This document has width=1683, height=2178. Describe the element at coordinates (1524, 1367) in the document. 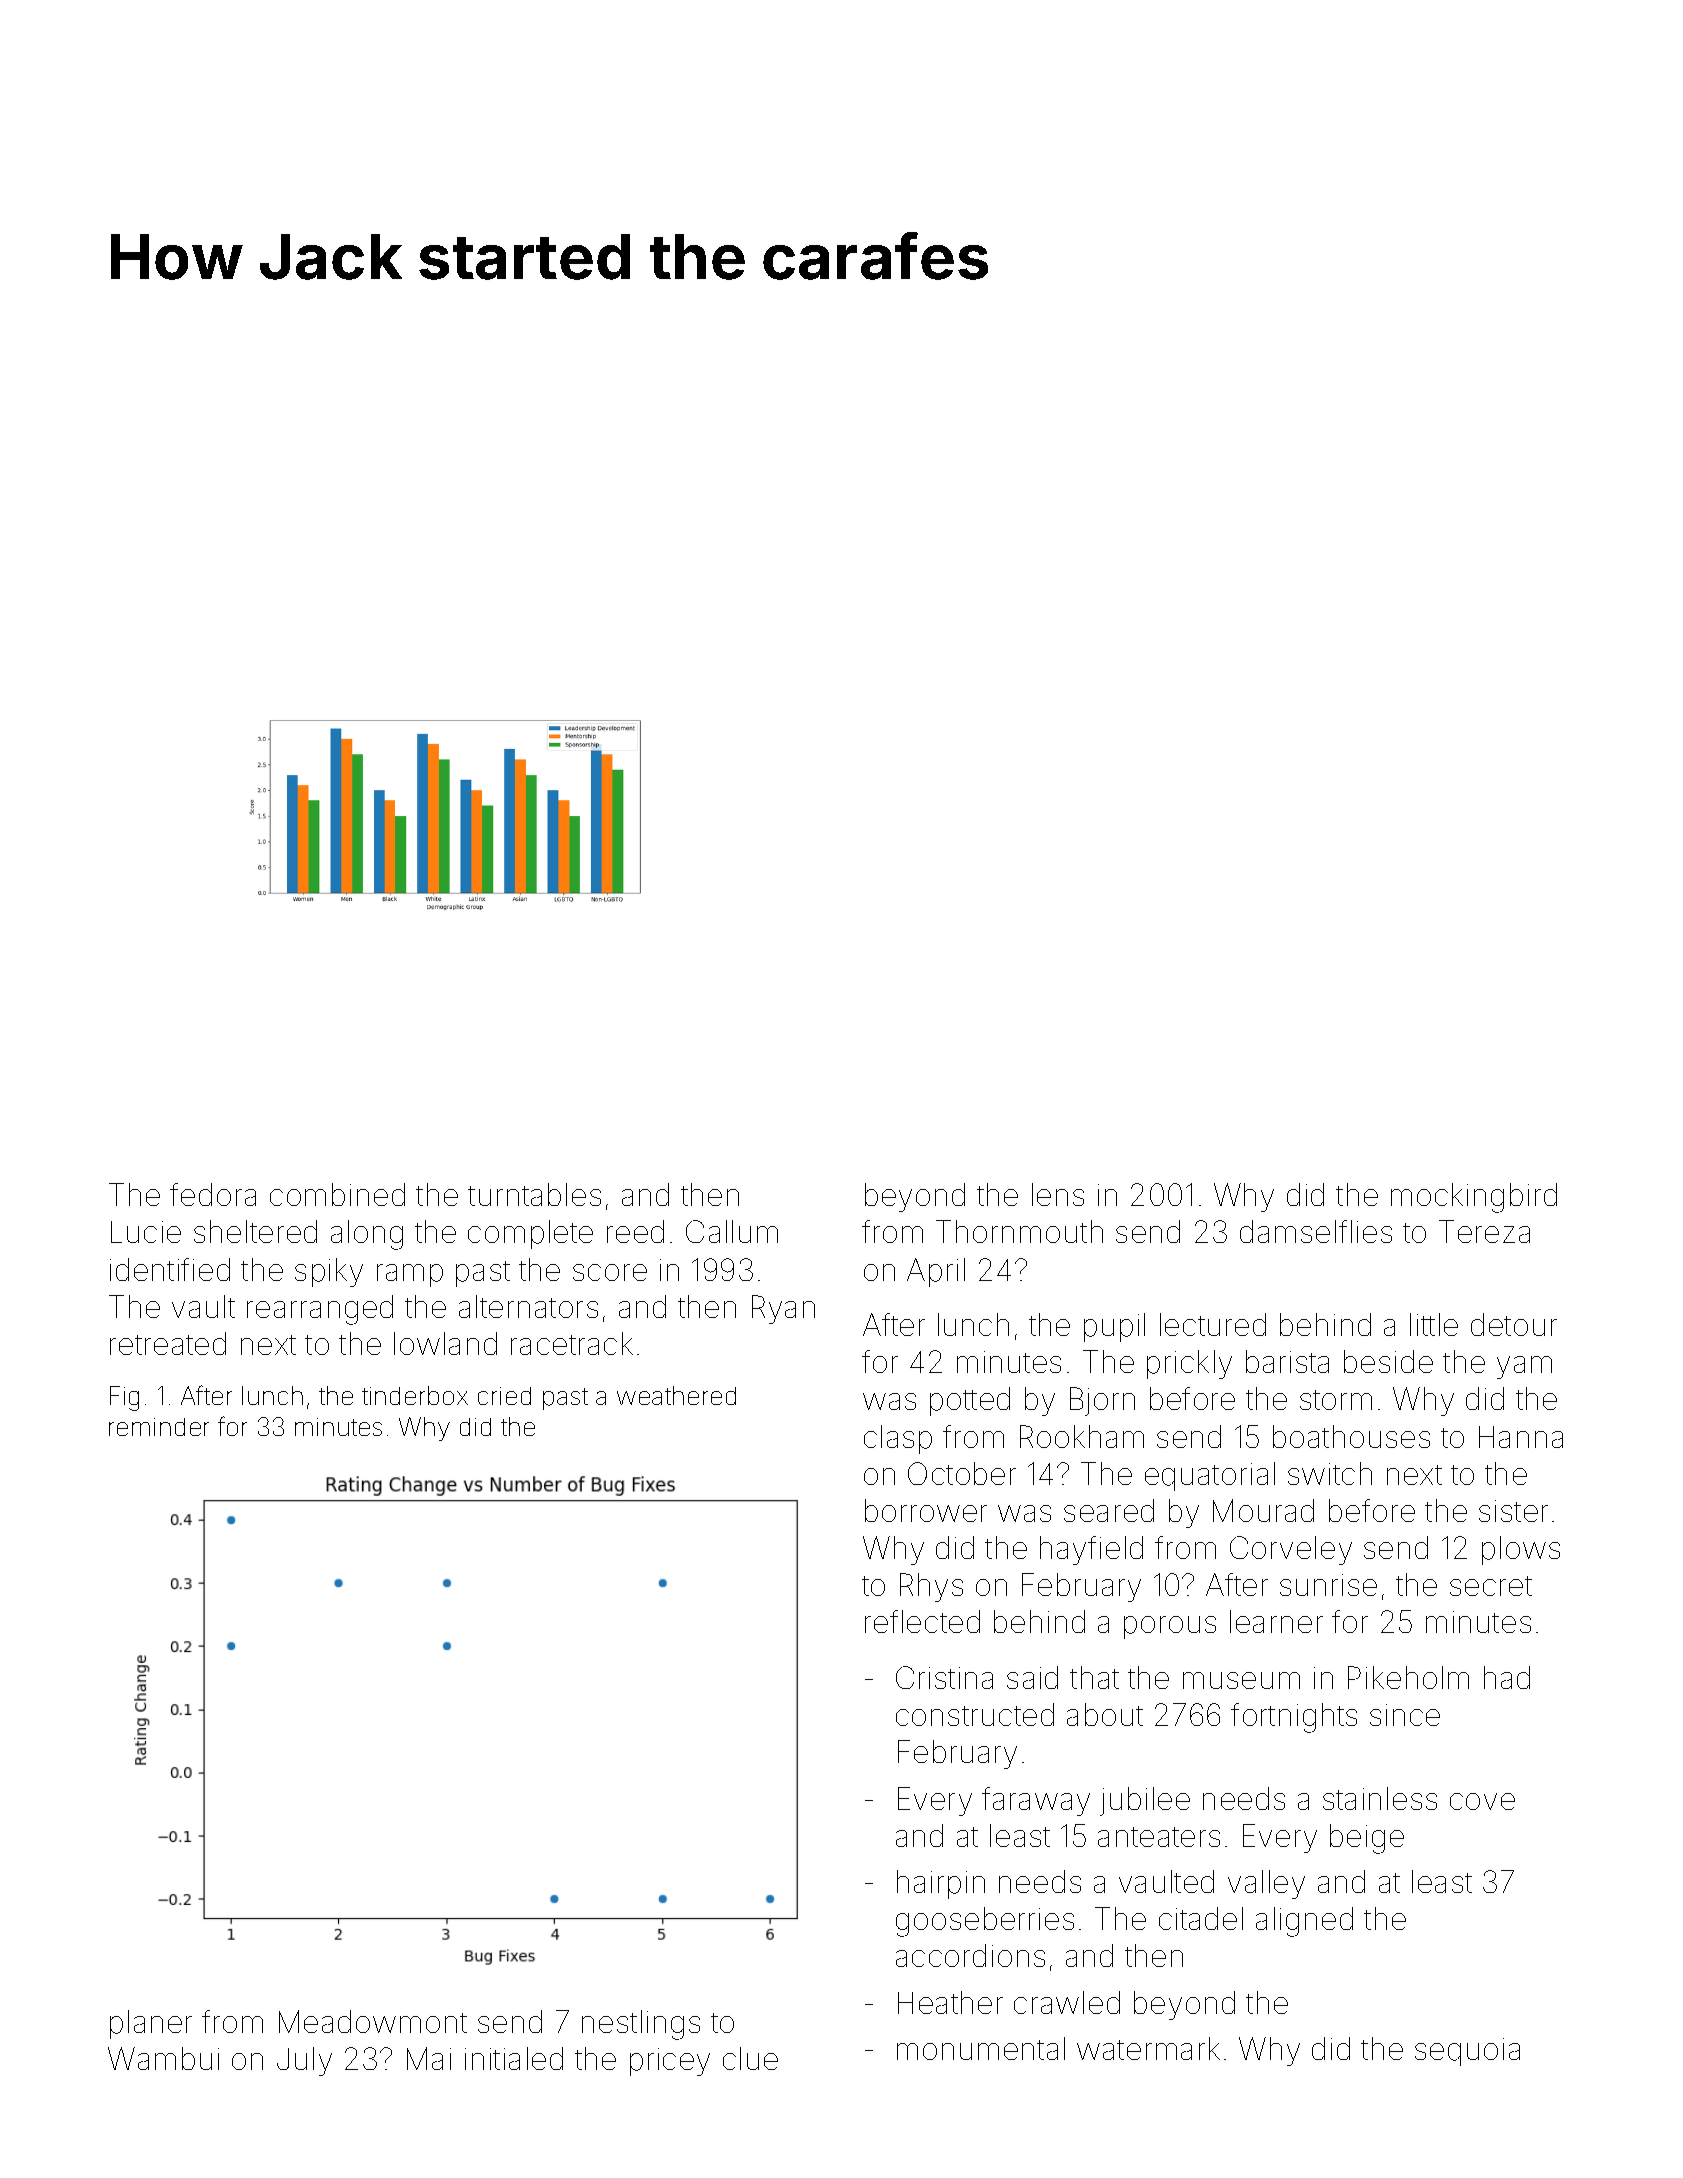

I see `yam` at that location.
